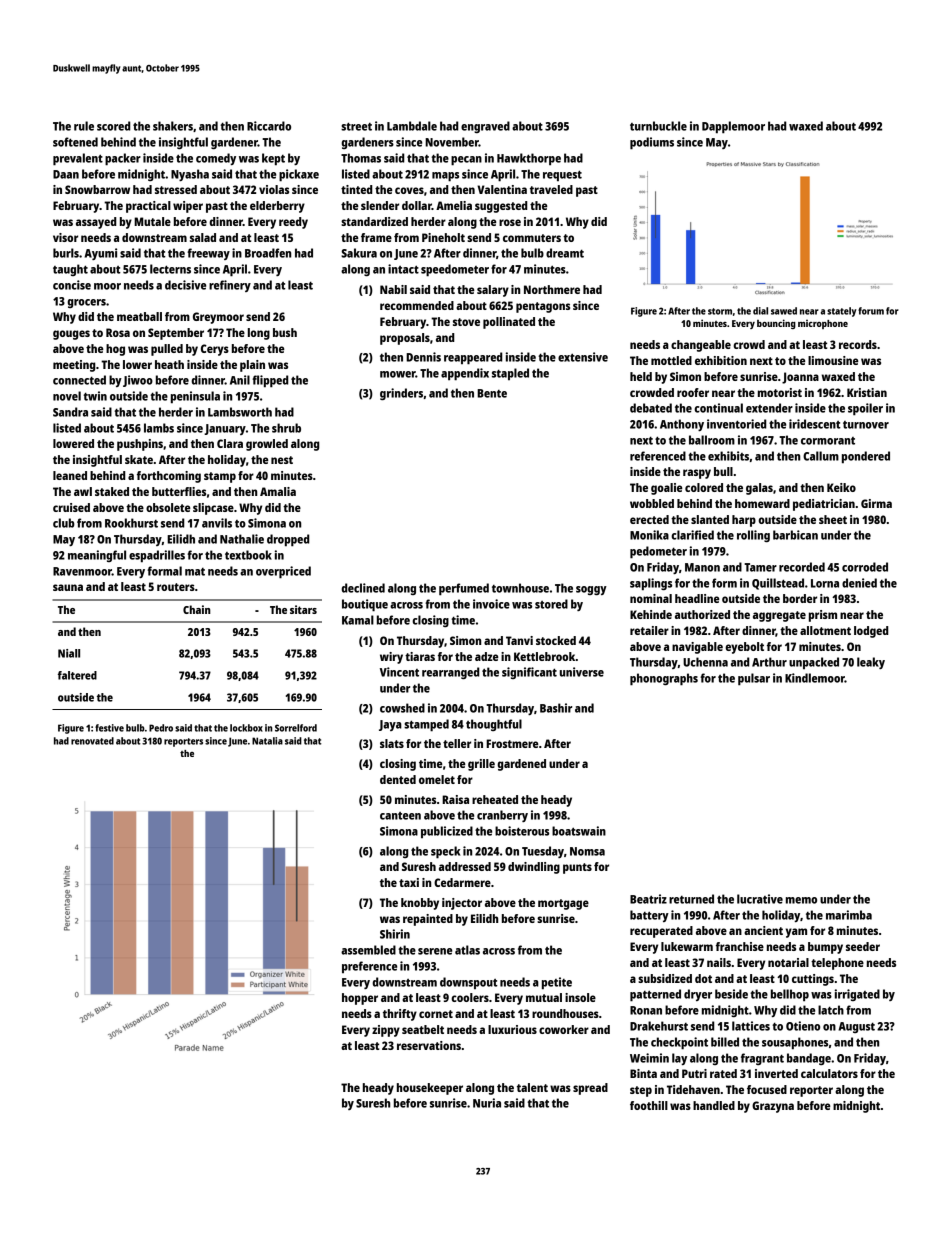  Describe the element at coordinates (580, 997) in the image. I see `insole` at that location.
